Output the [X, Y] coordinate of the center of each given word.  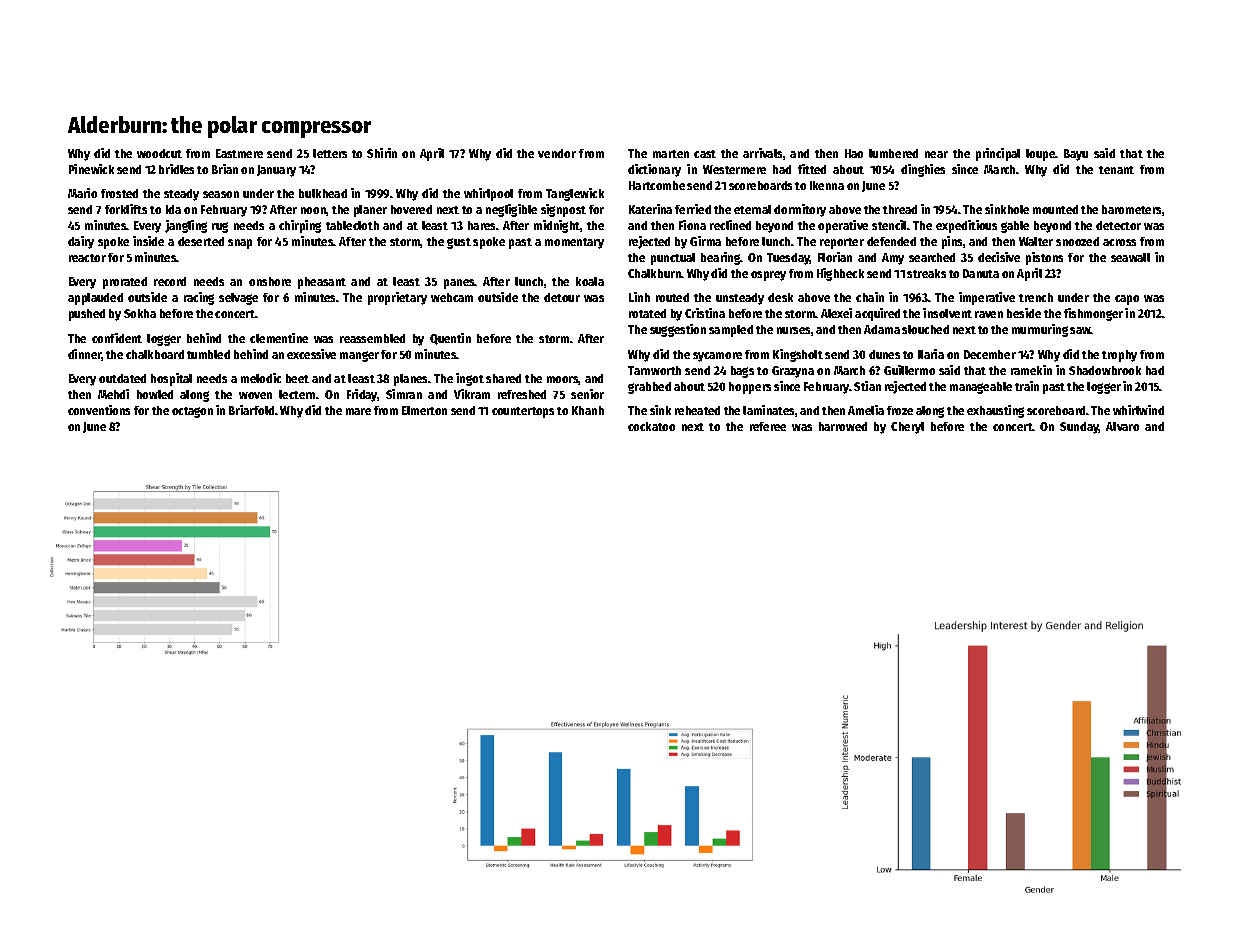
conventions [99, 410]
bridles [176, 169]
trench [1036, 297]
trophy [1119, 356]
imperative [987, 298]
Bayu [1076, 155]
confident [117, 338]
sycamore [717, 357]
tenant [1116, 170]
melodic [261, 378]
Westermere [734, 169]
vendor [557, 153]
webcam [452, 297]
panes [459, 284]
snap [240, 244]
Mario [82, 193]
